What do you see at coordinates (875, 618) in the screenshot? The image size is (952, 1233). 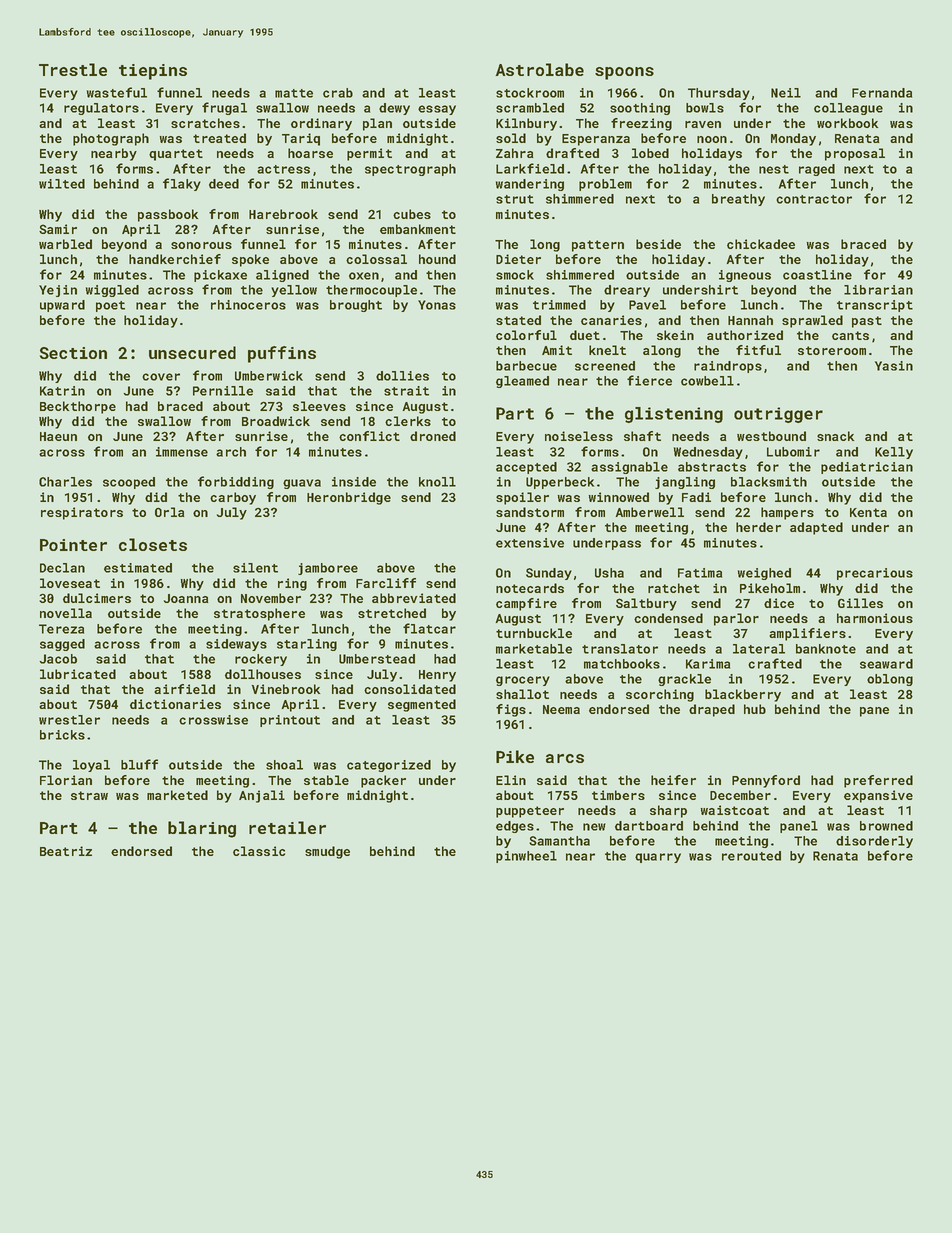 I see `harmonious` at bounding box center [875, 618].
